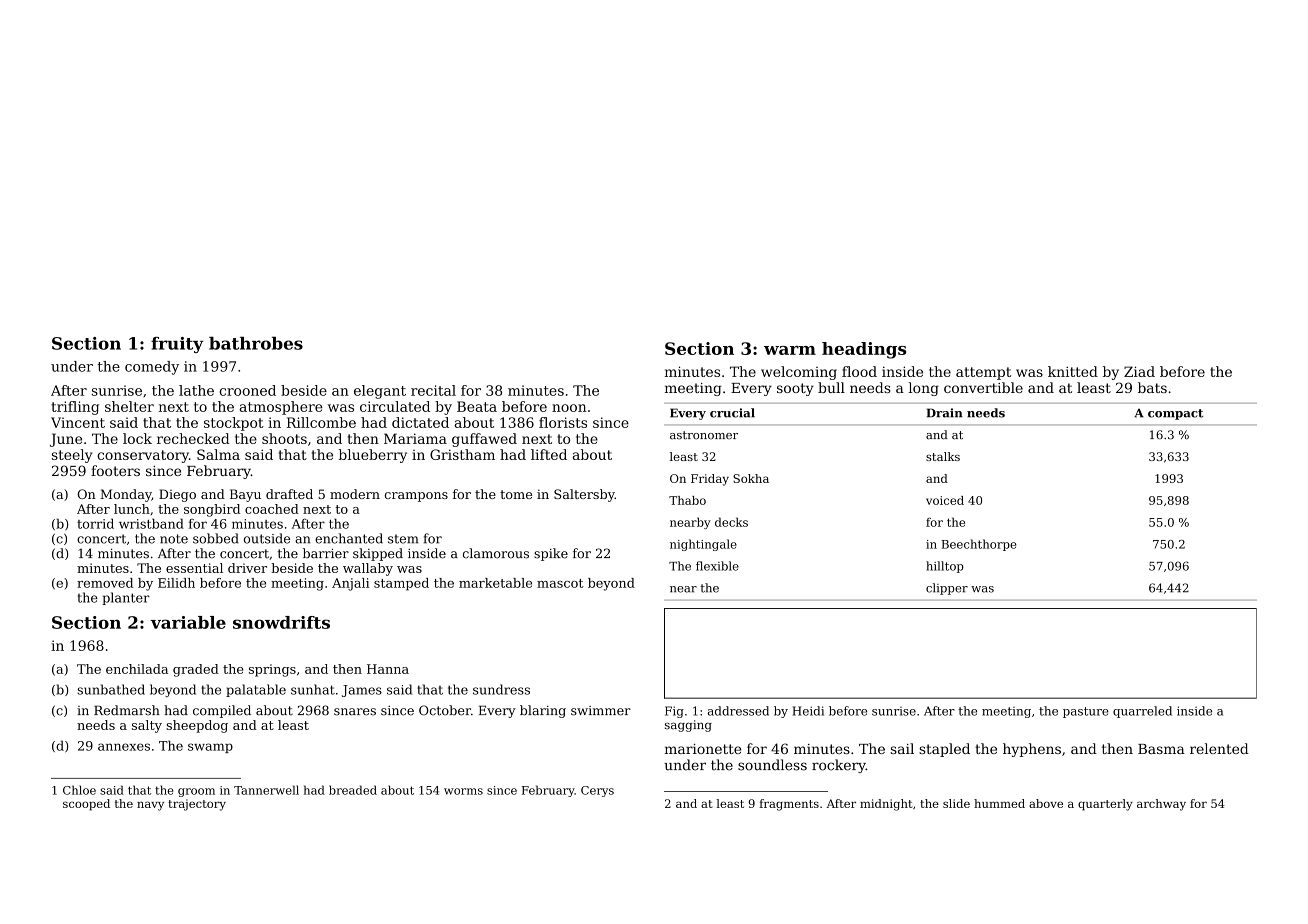  What do you see at coordinates (1086, 712) in the screenshot?
I see `pasture` at bounding box center [1086, 712].
